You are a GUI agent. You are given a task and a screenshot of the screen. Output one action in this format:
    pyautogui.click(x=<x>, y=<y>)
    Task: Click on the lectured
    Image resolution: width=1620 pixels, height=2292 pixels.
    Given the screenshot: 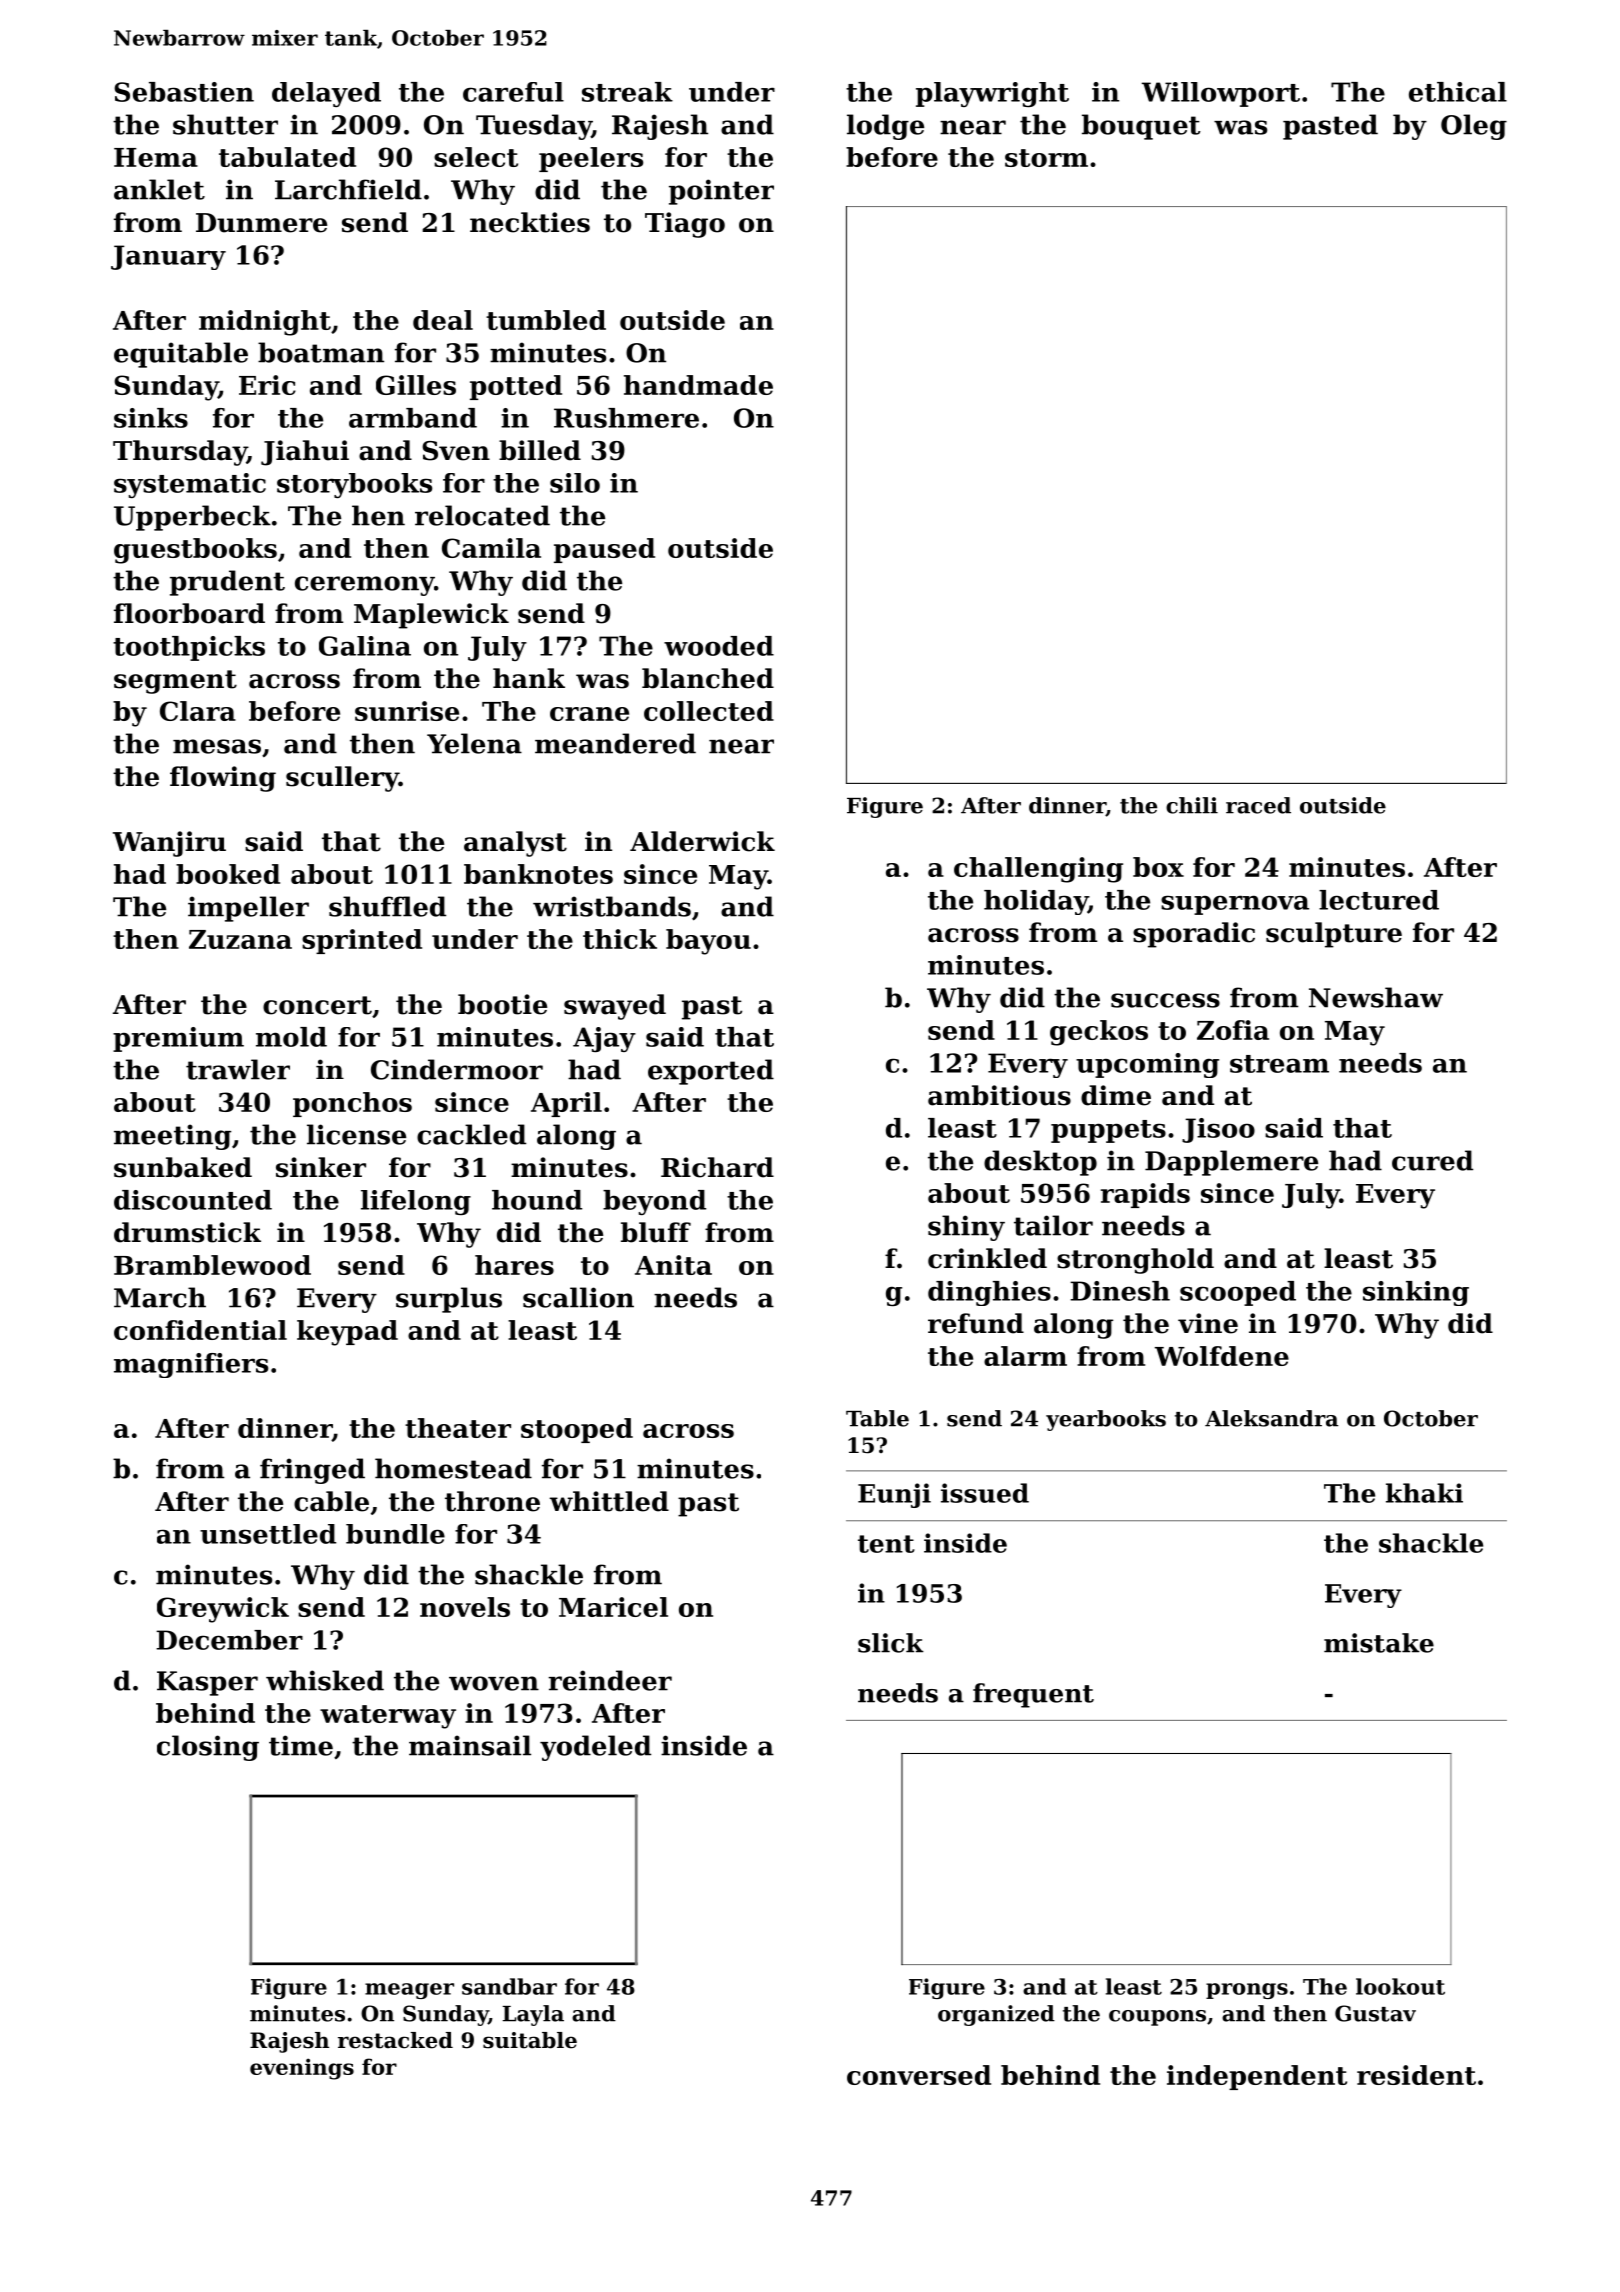 What is the action you would take?
    pyautogui.click(x=1379, y=900)
